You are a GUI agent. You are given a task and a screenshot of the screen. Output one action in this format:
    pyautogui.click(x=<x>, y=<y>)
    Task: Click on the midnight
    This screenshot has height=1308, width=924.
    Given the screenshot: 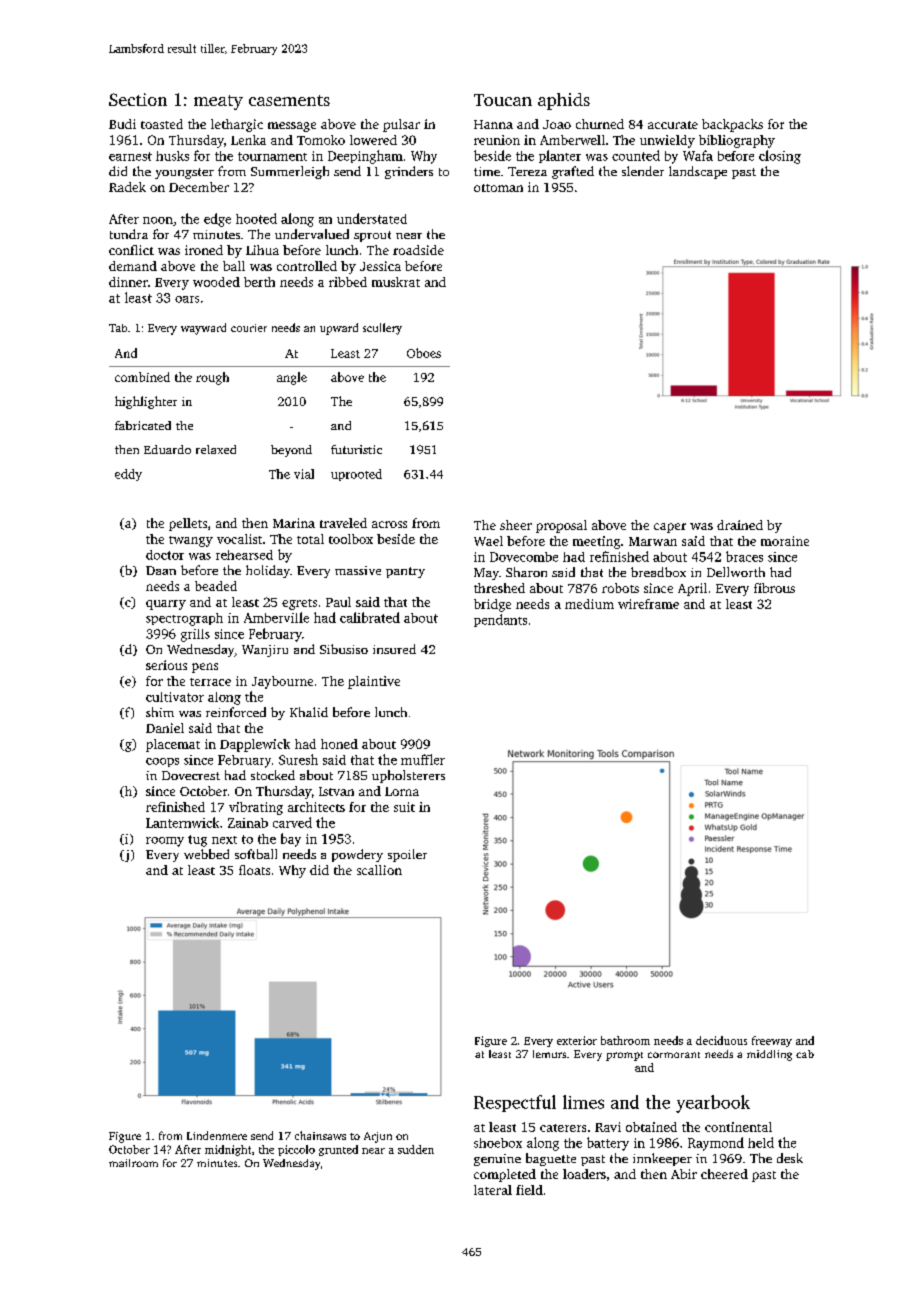 What is the action you would take?
    pyautogui.click(x=228, y=1150)
